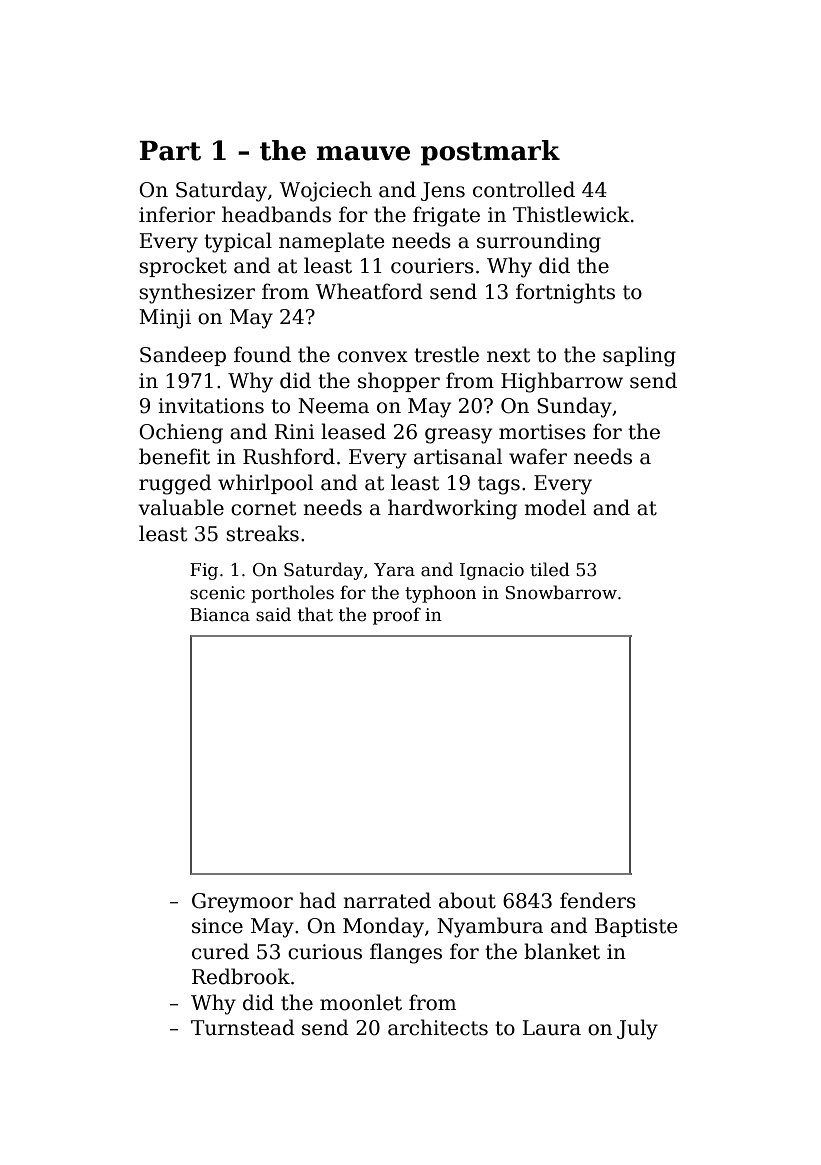 This screenshot has width=821, height=1165. Describe the element at coordinates (241, 976) in the screenshot. I see `Redbrook` at that location.
